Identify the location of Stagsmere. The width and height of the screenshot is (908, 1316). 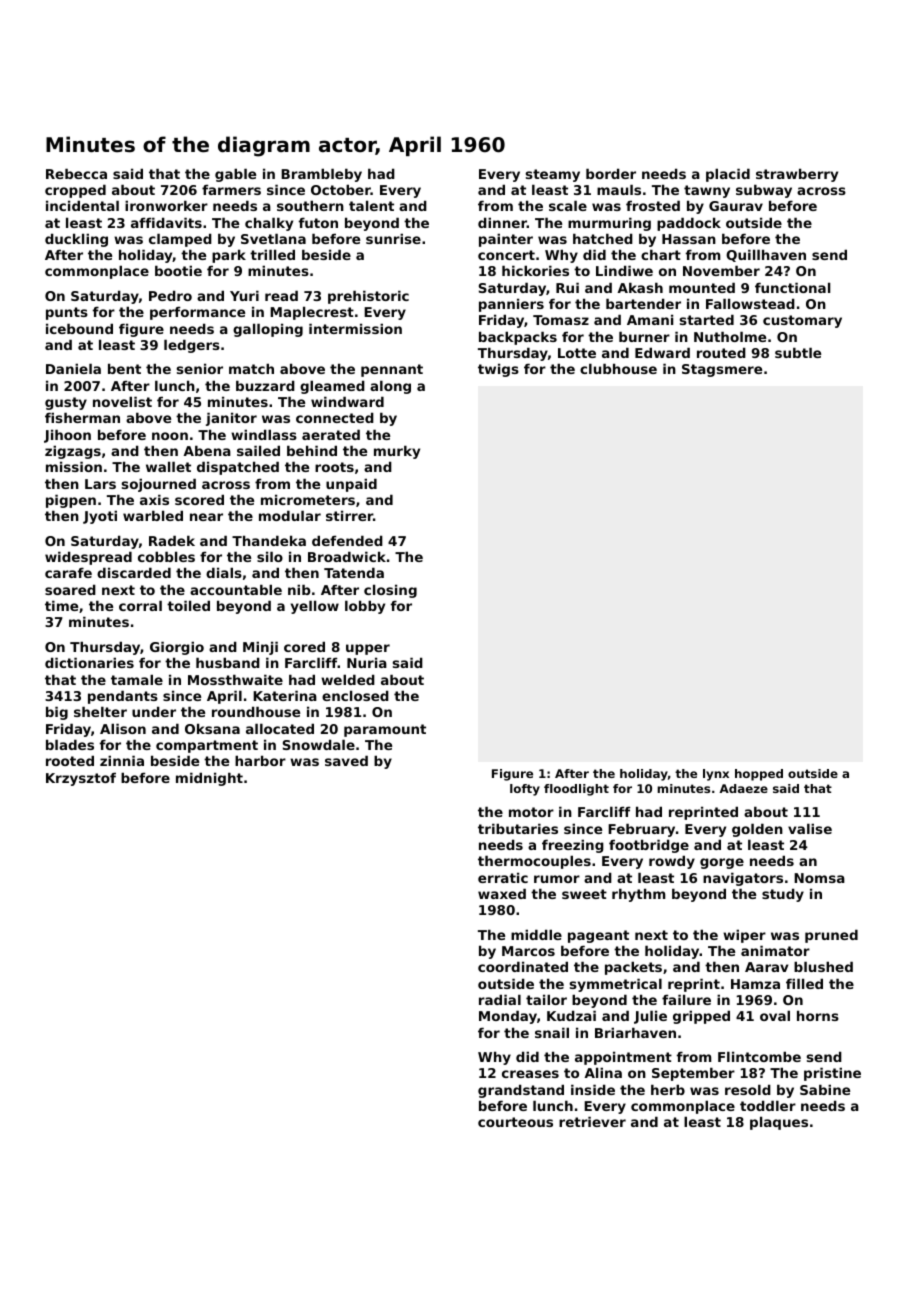
(722, 370).
